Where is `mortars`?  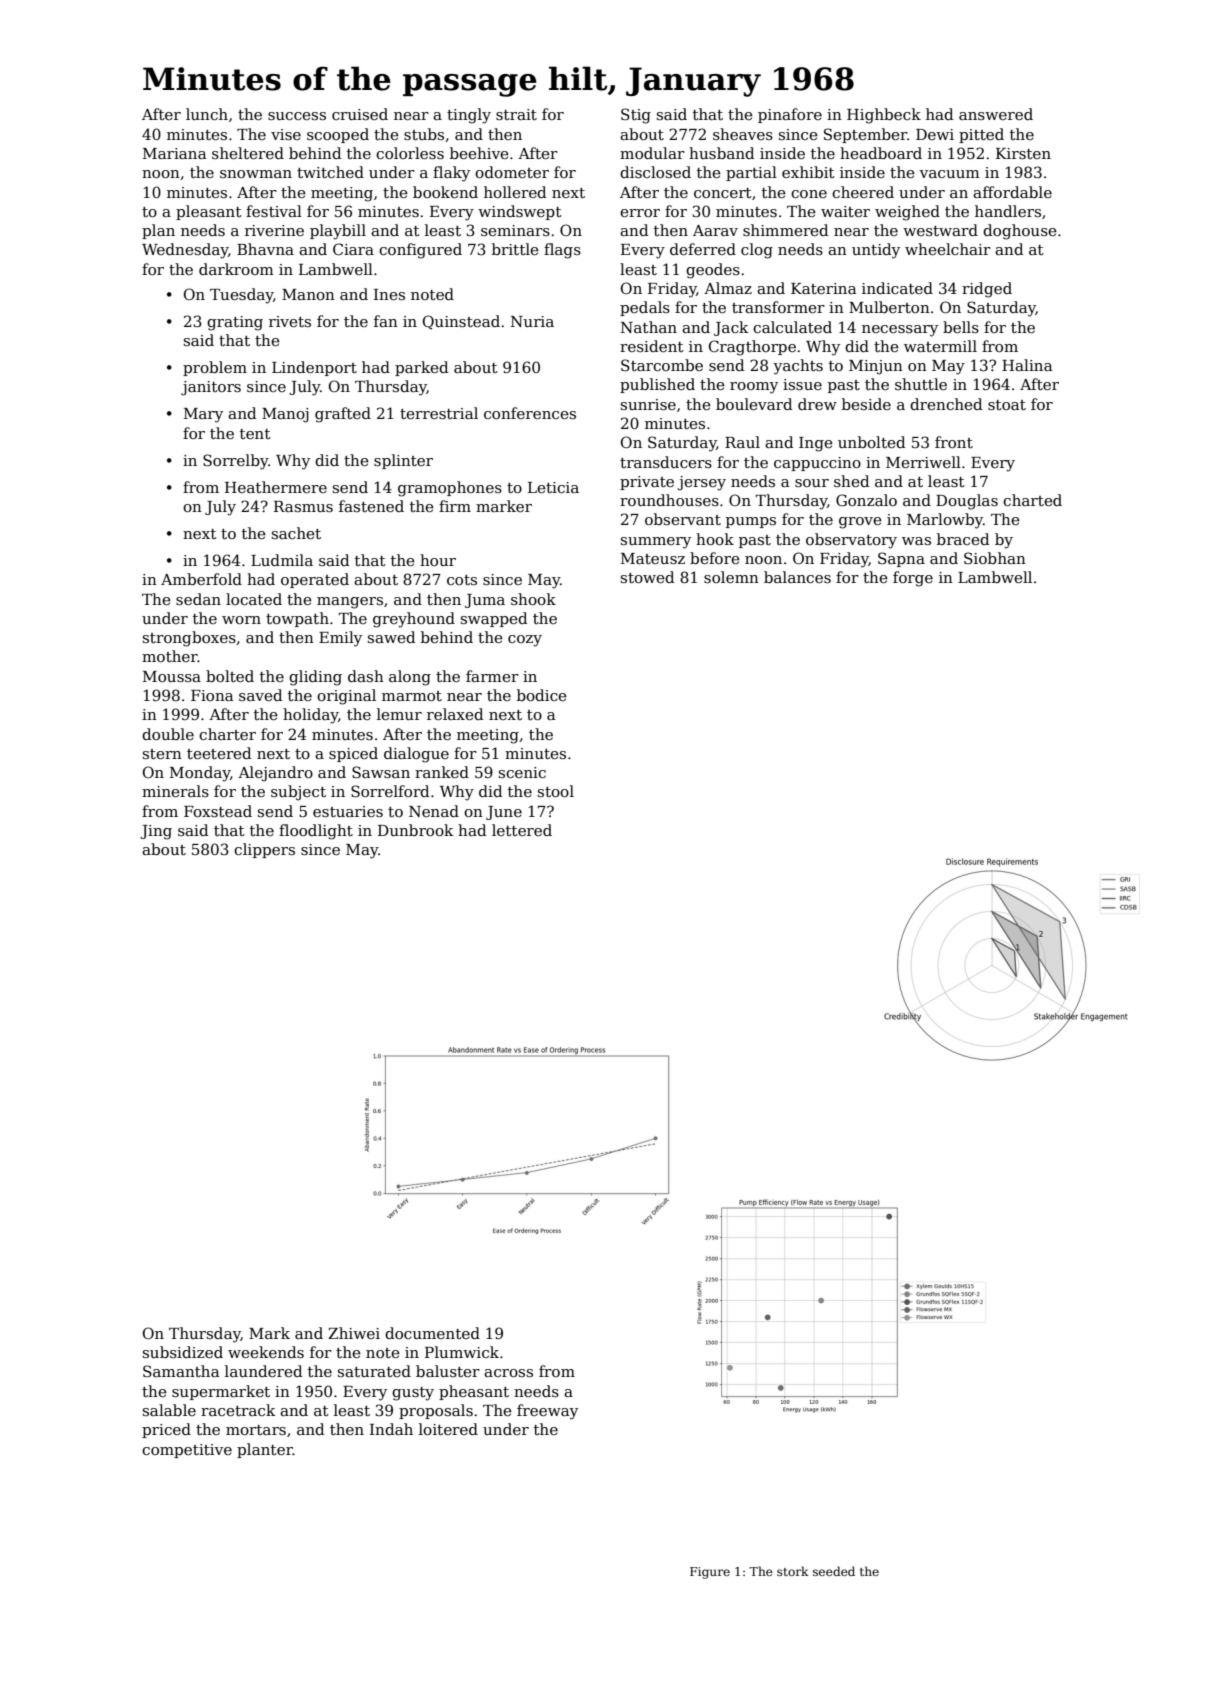
mortars is located at coordinates (256, 1430).
